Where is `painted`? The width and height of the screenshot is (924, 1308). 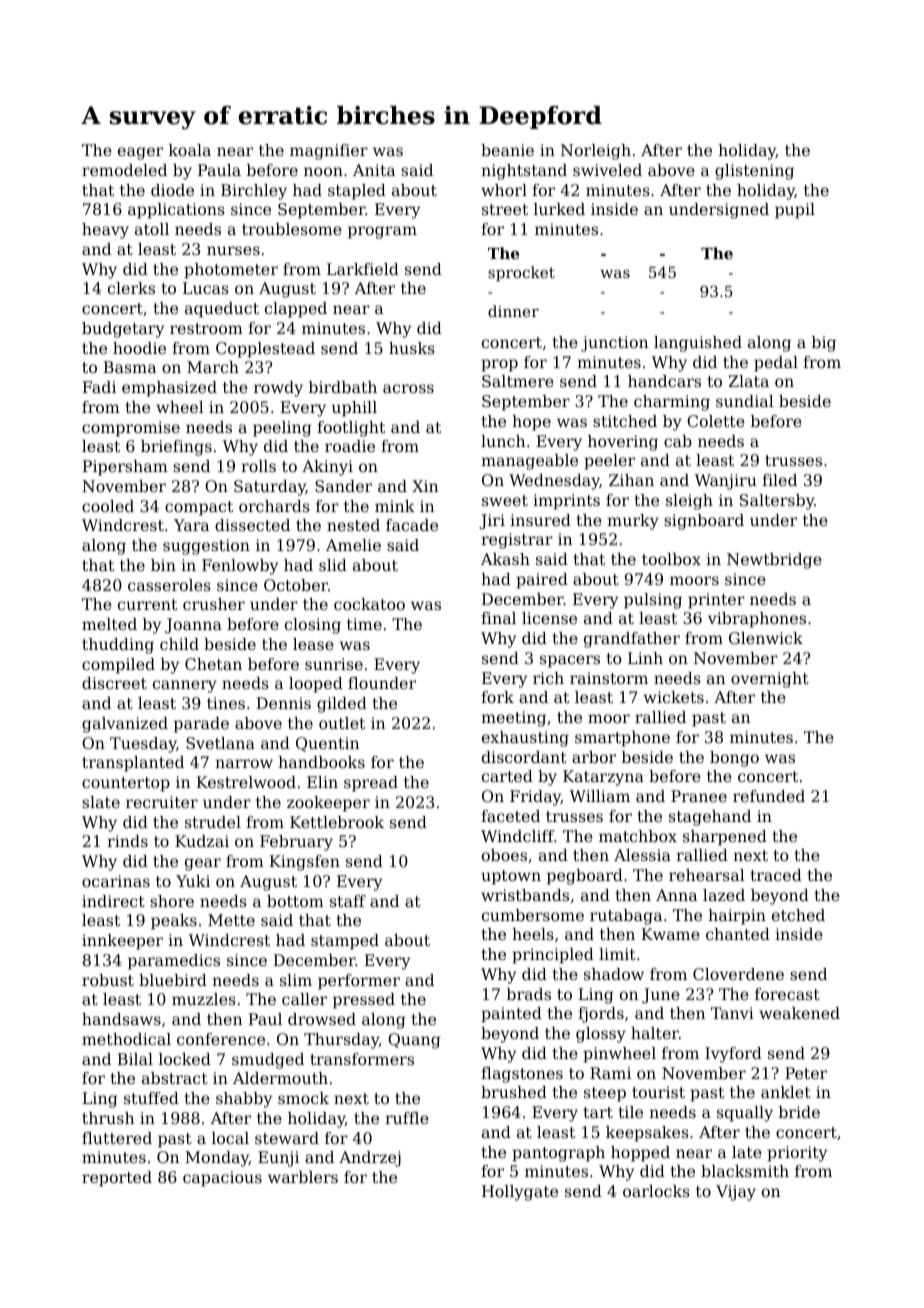
painted is located at coordinates (511, 1015).
